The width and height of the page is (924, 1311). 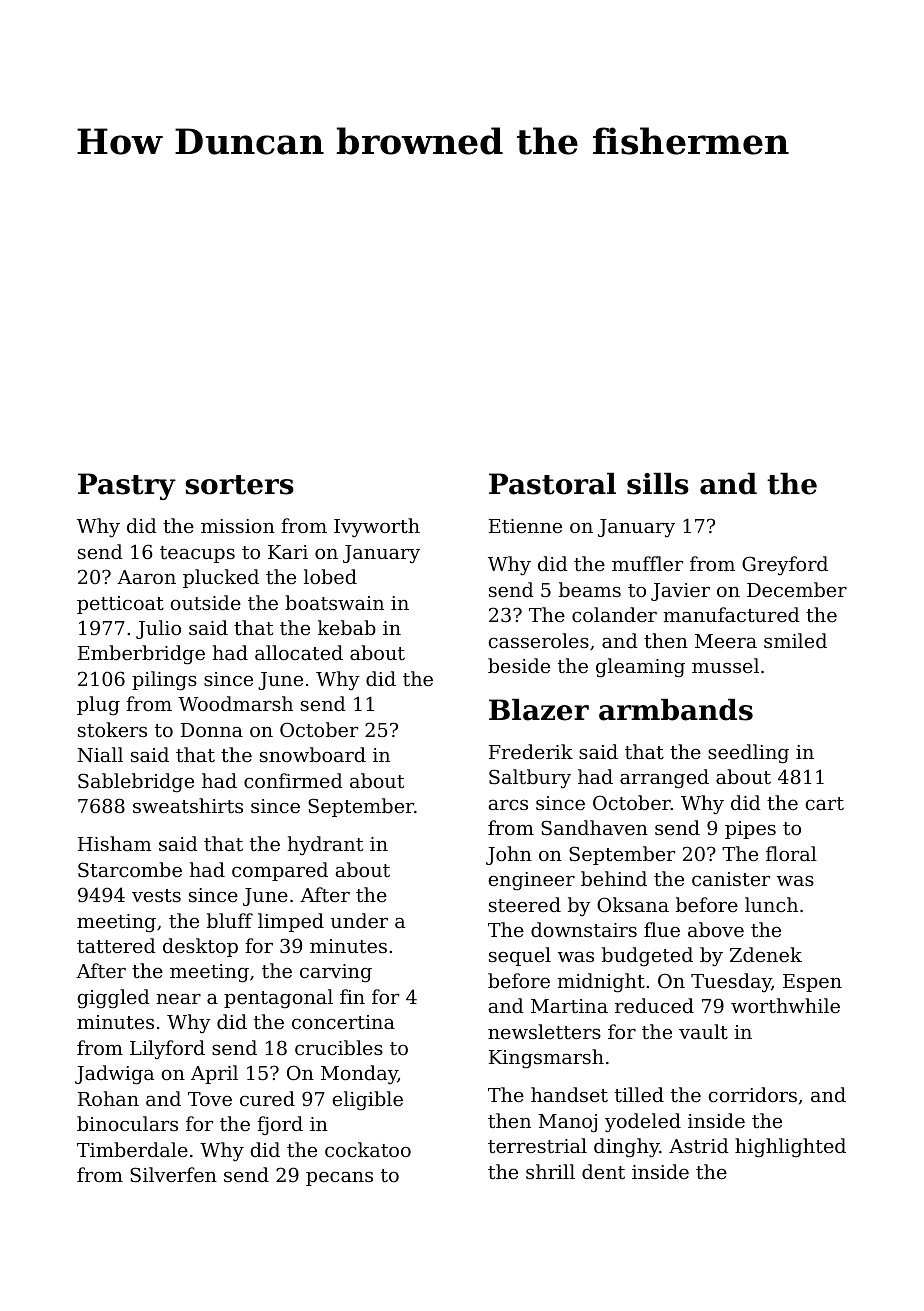 What do you see at coordinates (359, 1074) in the page?
I see `Monday` at bounding box center [359, 1074].
